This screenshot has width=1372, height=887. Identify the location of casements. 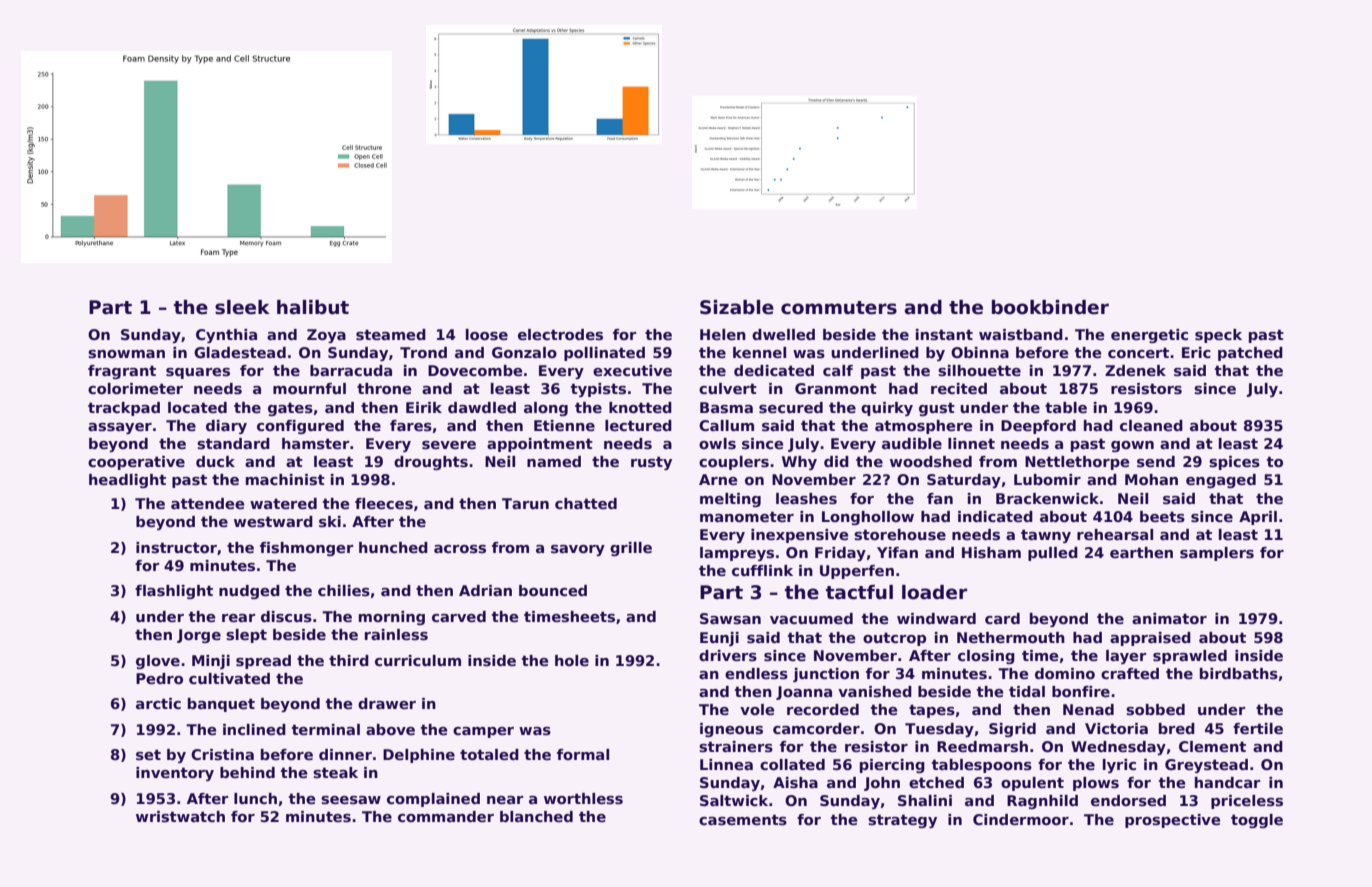
(743, 820).
